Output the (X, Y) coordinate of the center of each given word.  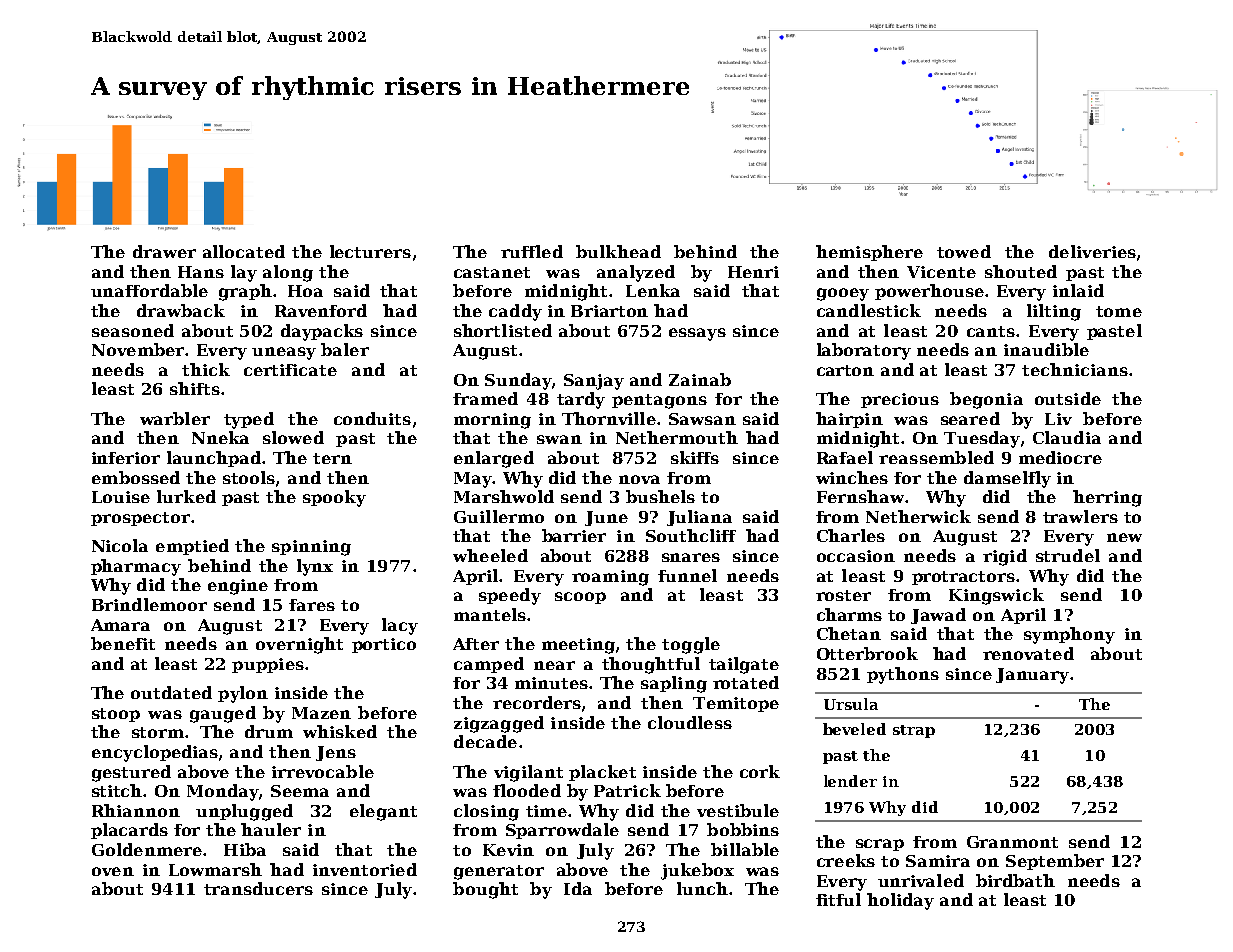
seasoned (133, 330)
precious (900, 400)
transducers (258, 888)
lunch (702, 888)
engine (238, 587)
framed (485, 398)
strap (914, 731)
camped (489, 665)
